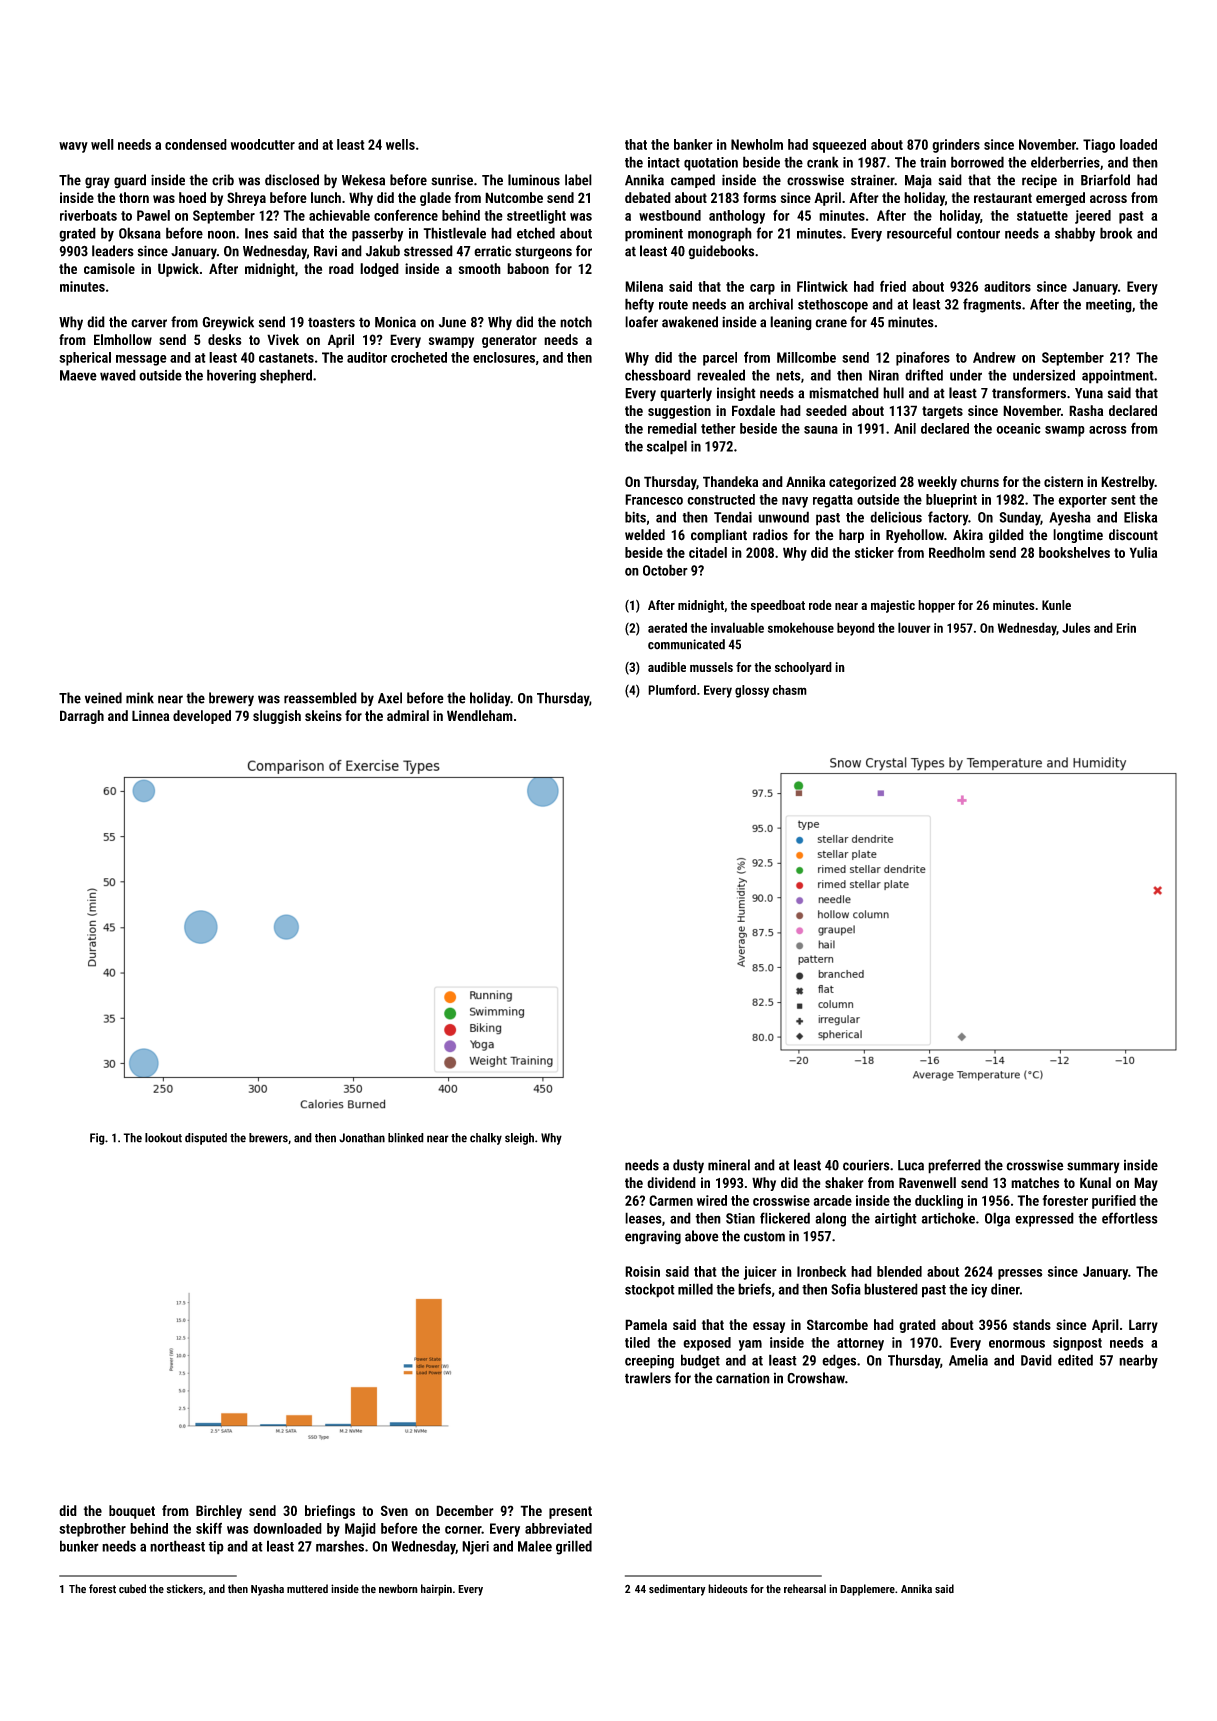 The image size is (1217, 1721). Describe the element at coordinates (163, 1138) in the screenshot. I see `lookout` at that location.
